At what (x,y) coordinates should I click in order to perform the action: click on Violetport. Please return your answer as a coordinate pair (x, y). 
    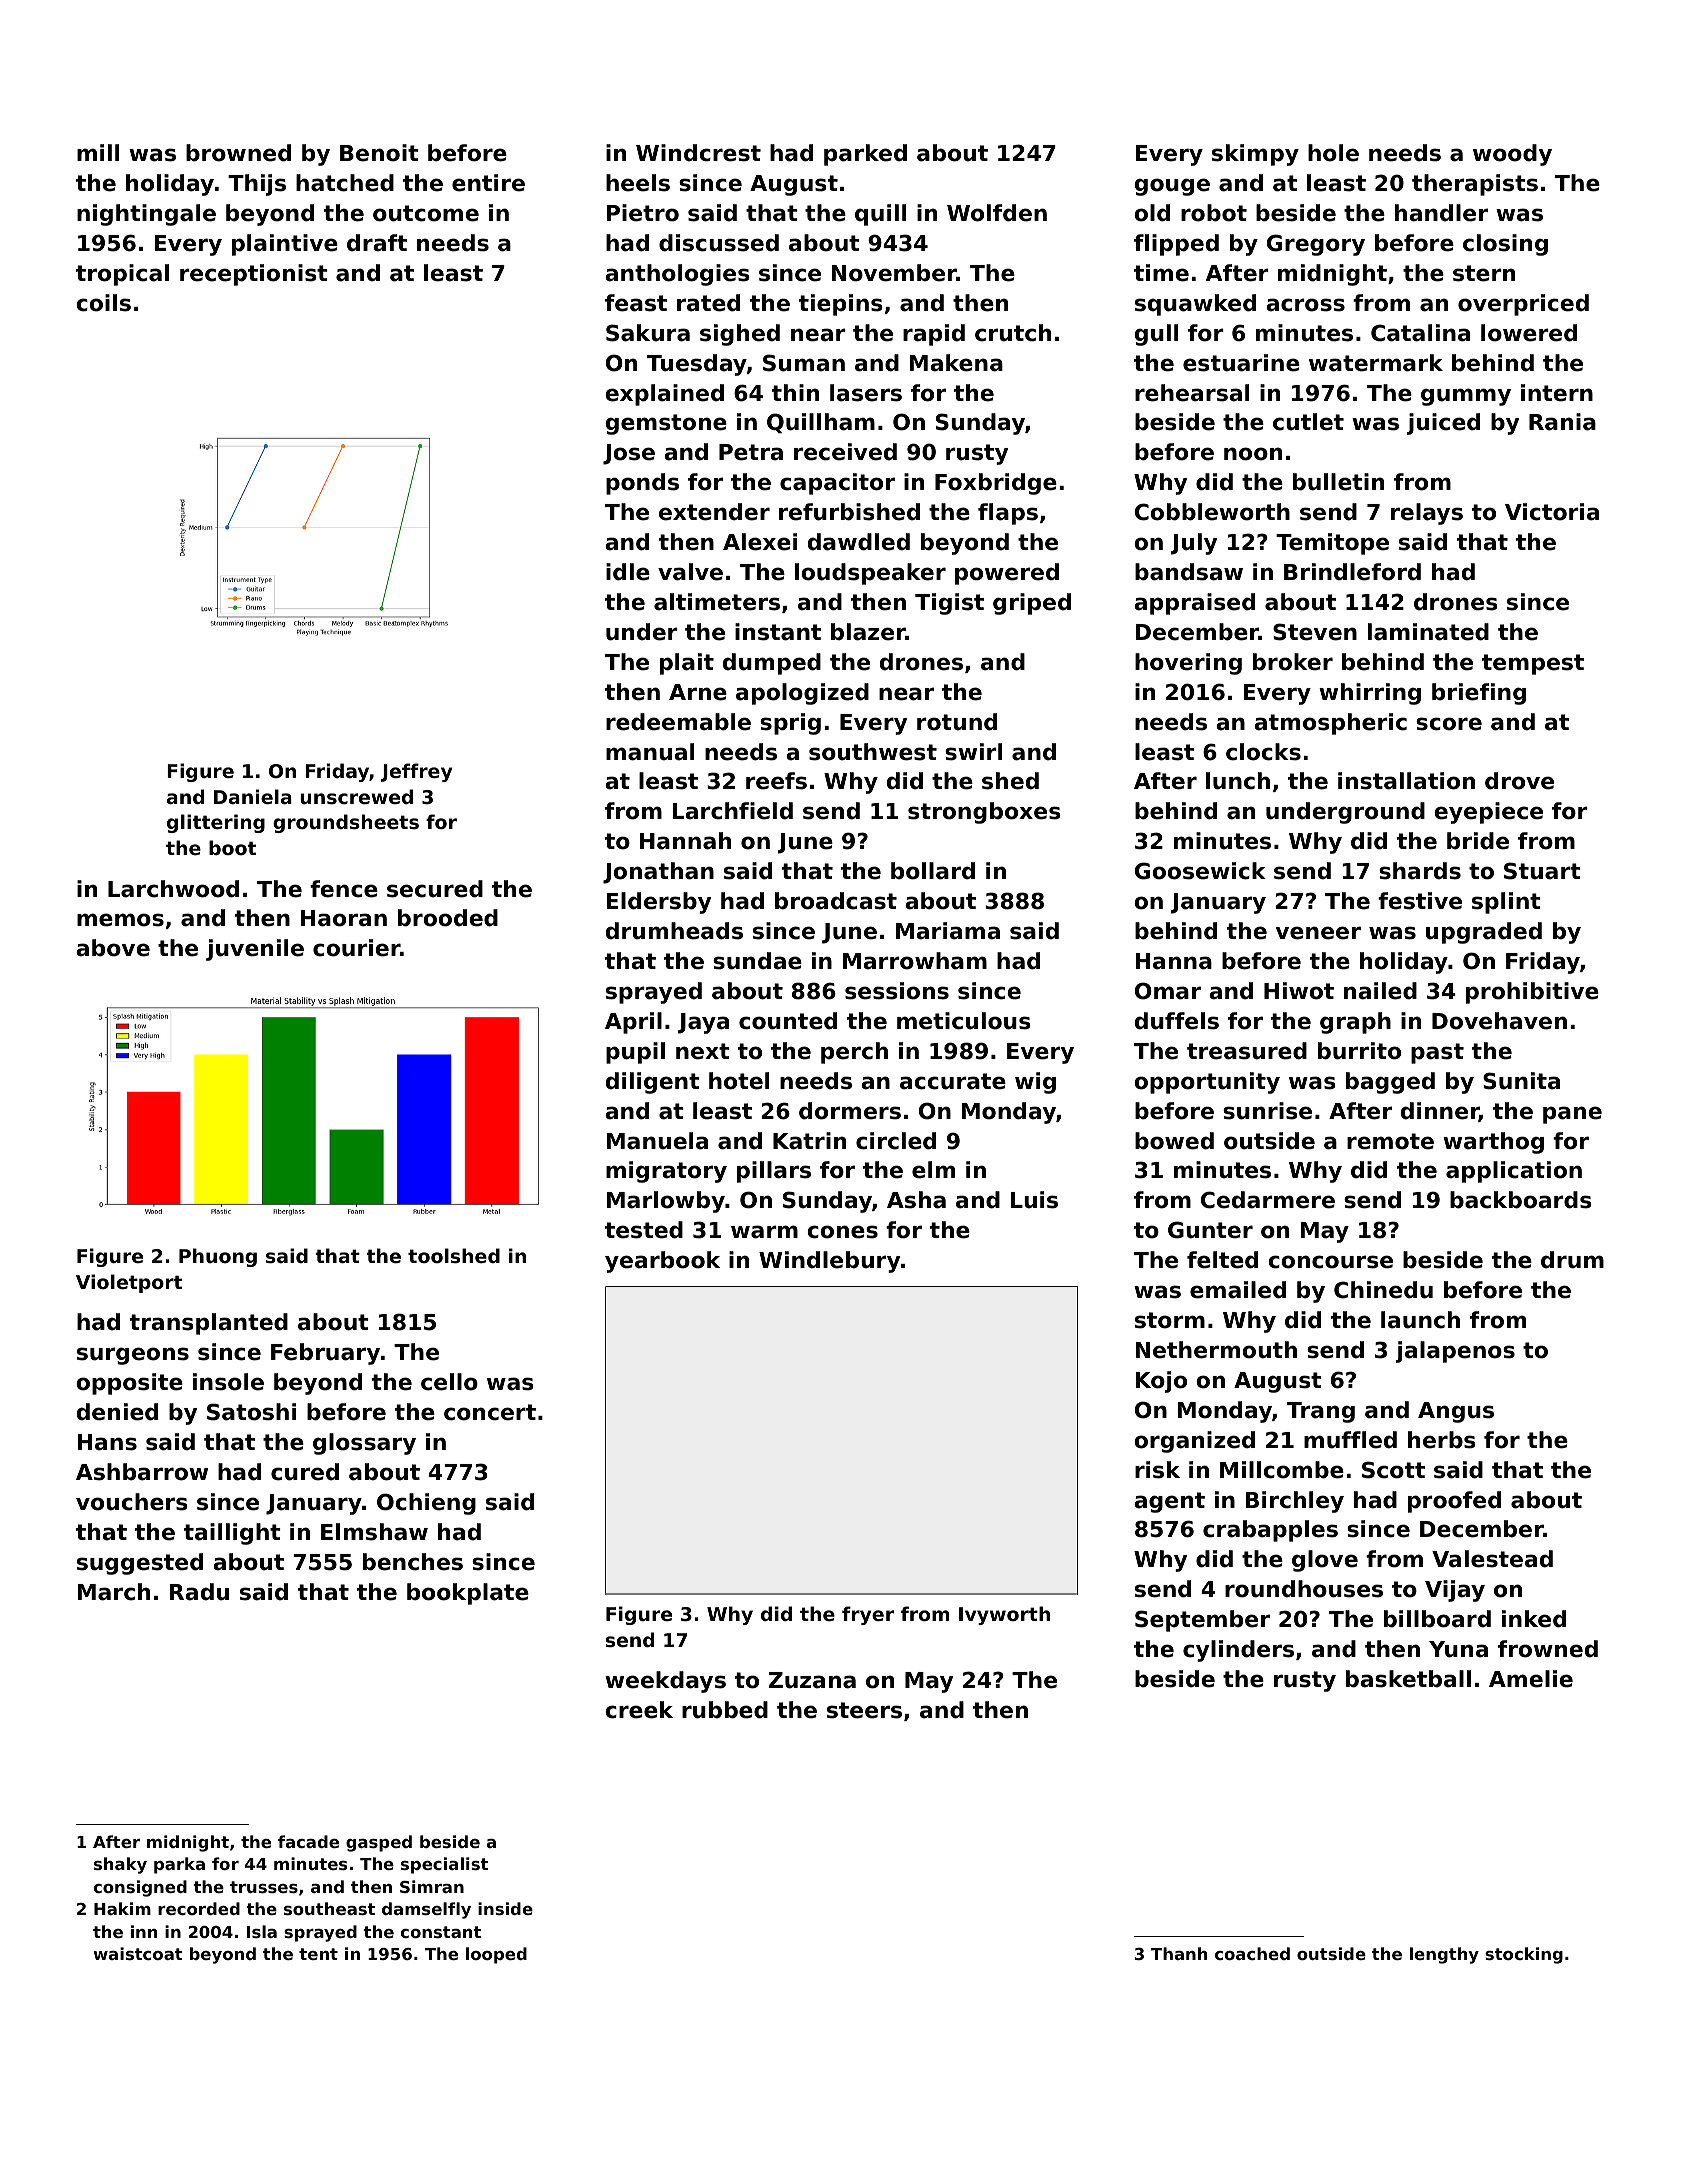
    Looking at the image, I should click on (129, 1283).
